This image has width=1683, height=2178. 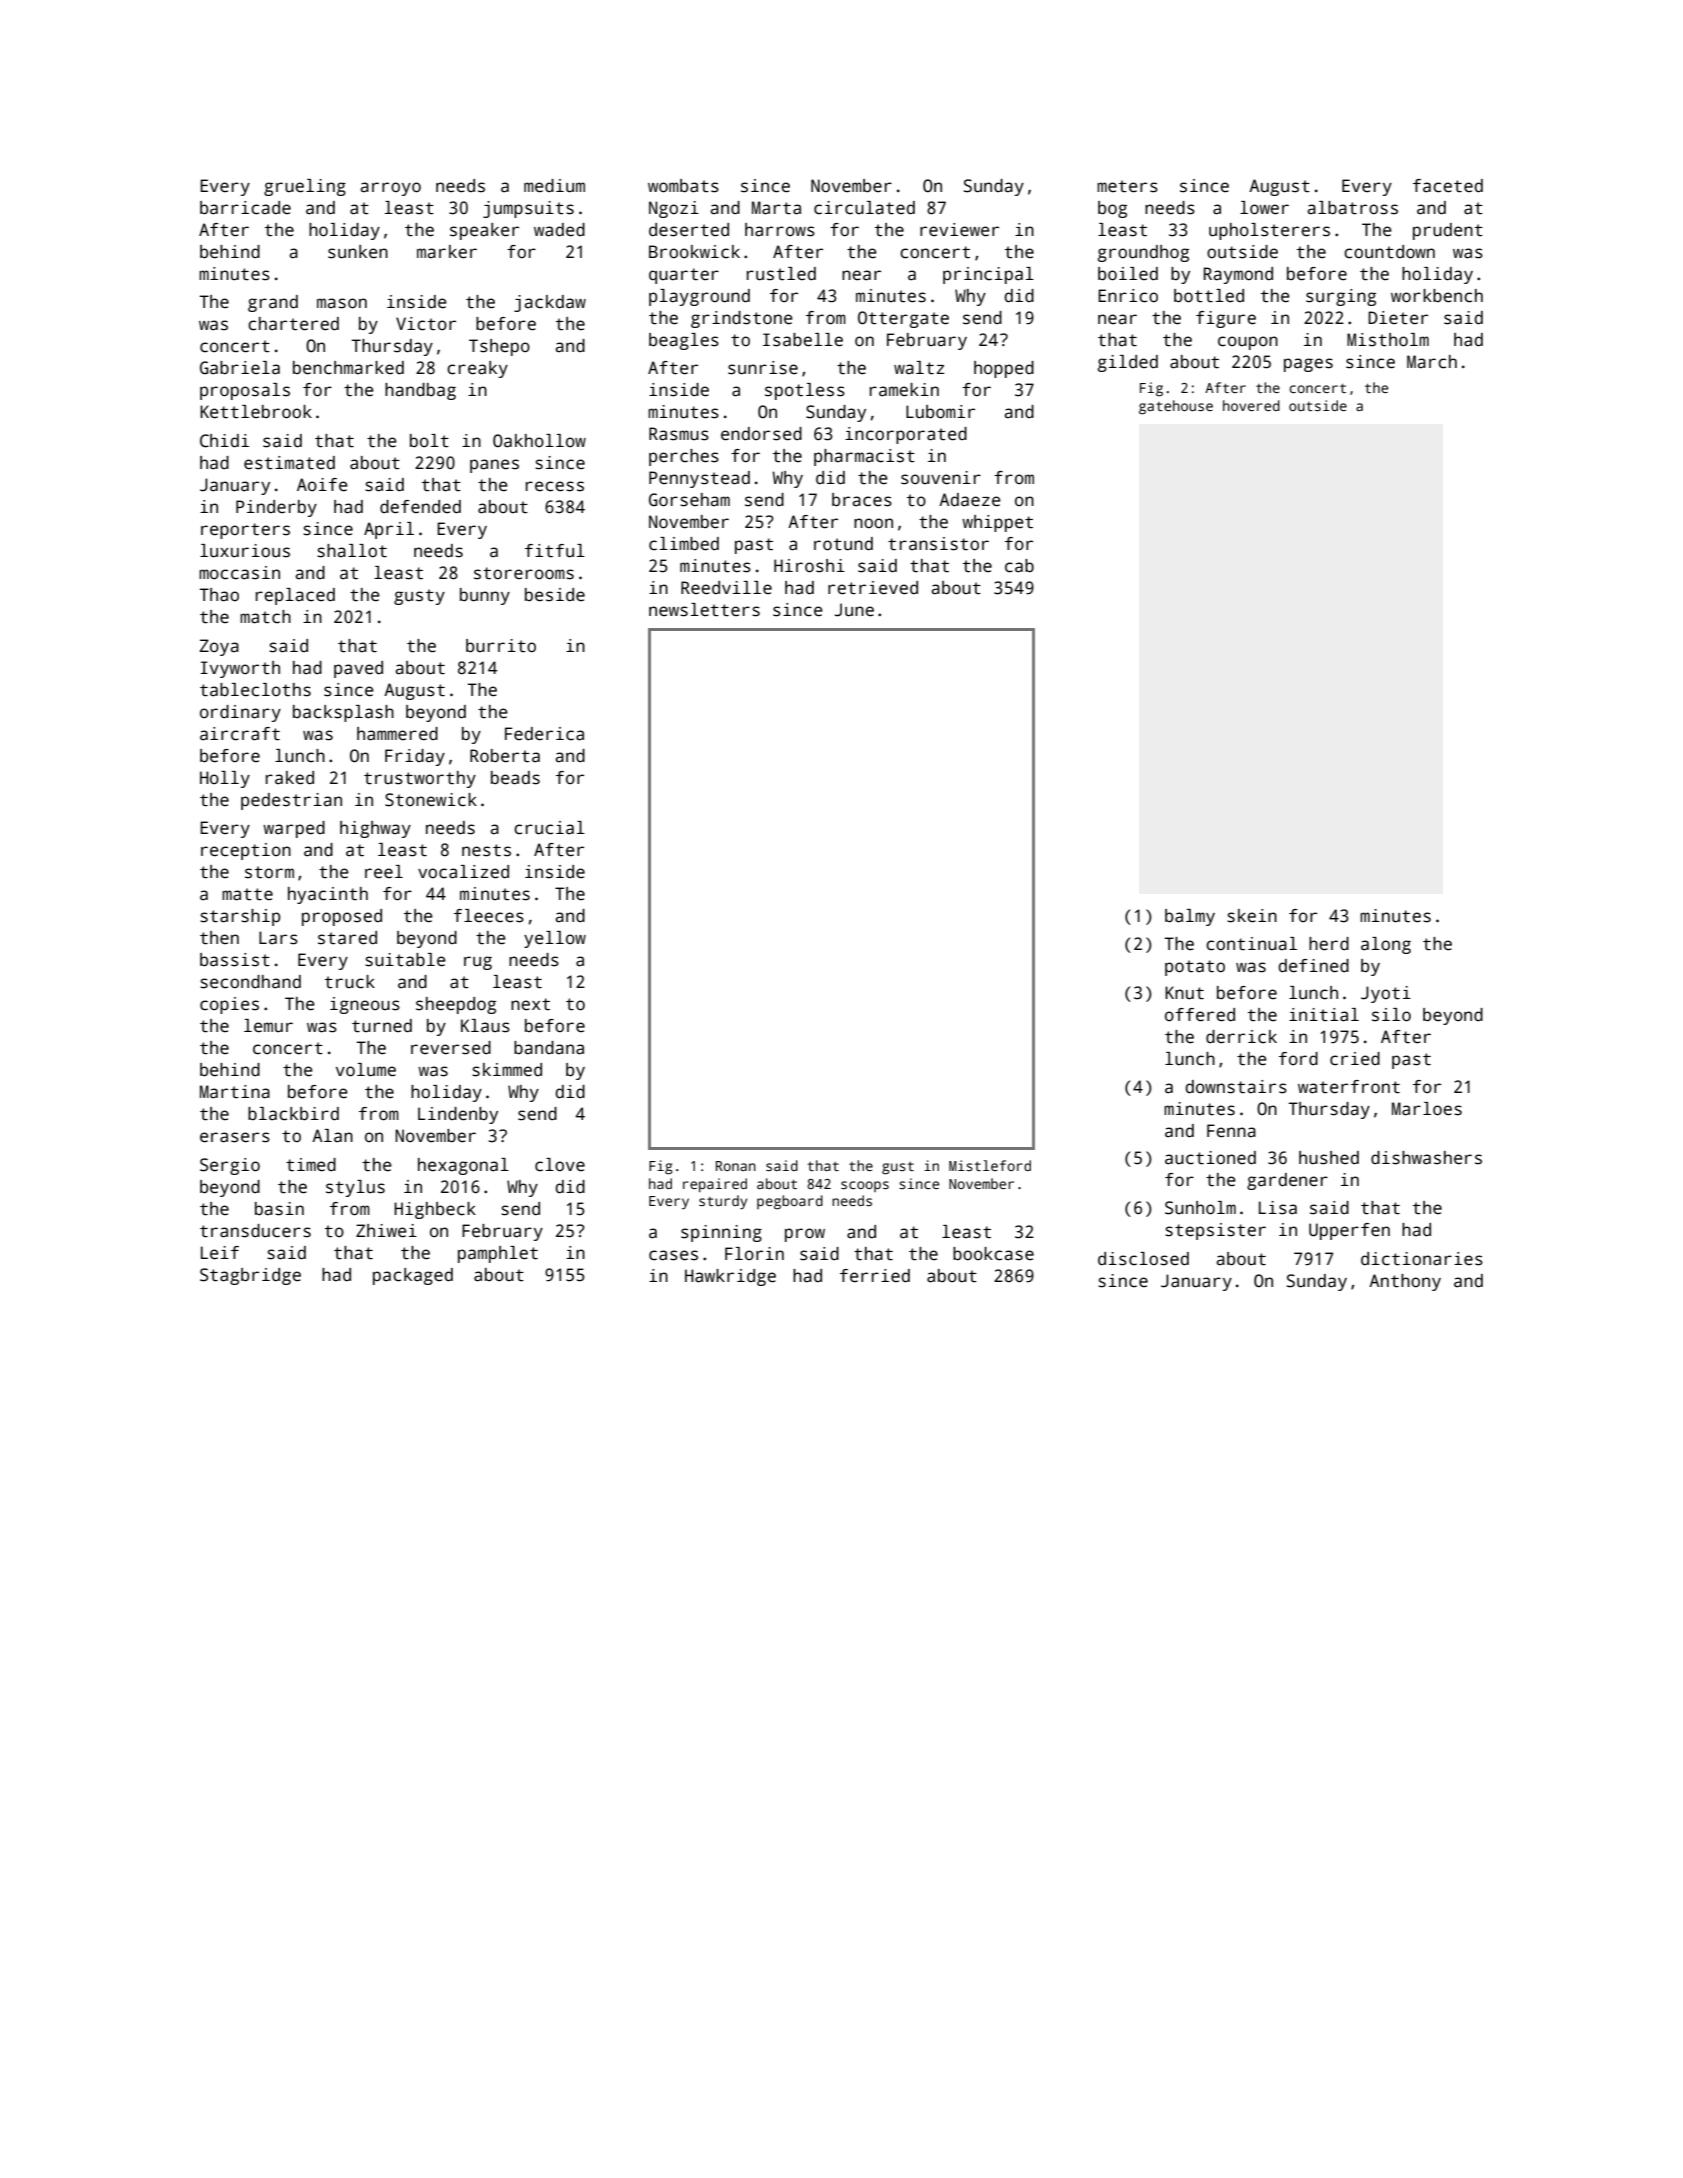 I want to click on wombats, so click(x=683, y=186).
